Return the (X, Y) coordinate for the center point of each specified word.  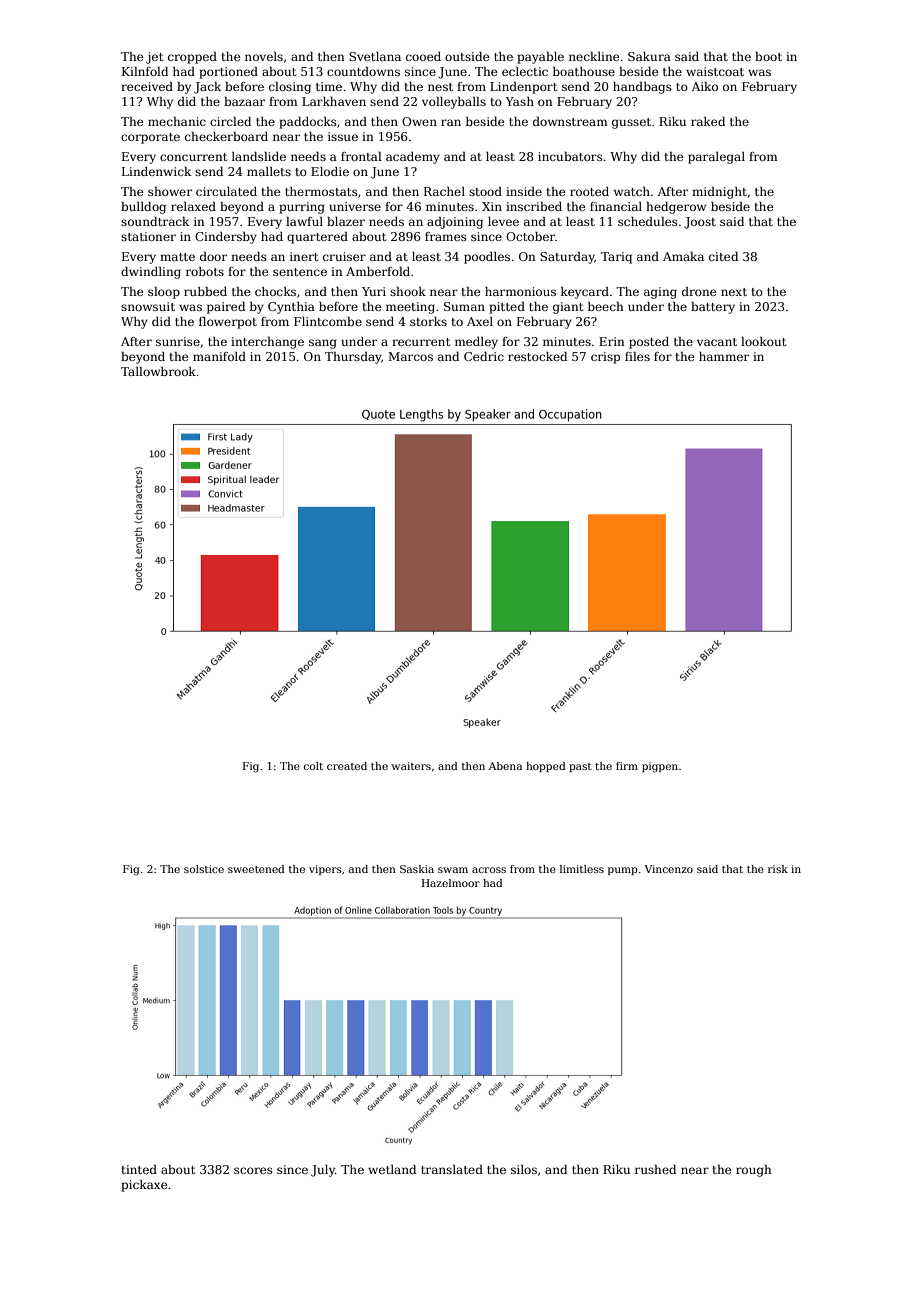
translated (452, 1169)
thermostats (321, 191)
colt (313, 766)
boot (768, 56)
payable (540, 58)
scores (253, 1170)
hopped (546, 767)
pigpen (660, 767)
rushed (655, 1169)
